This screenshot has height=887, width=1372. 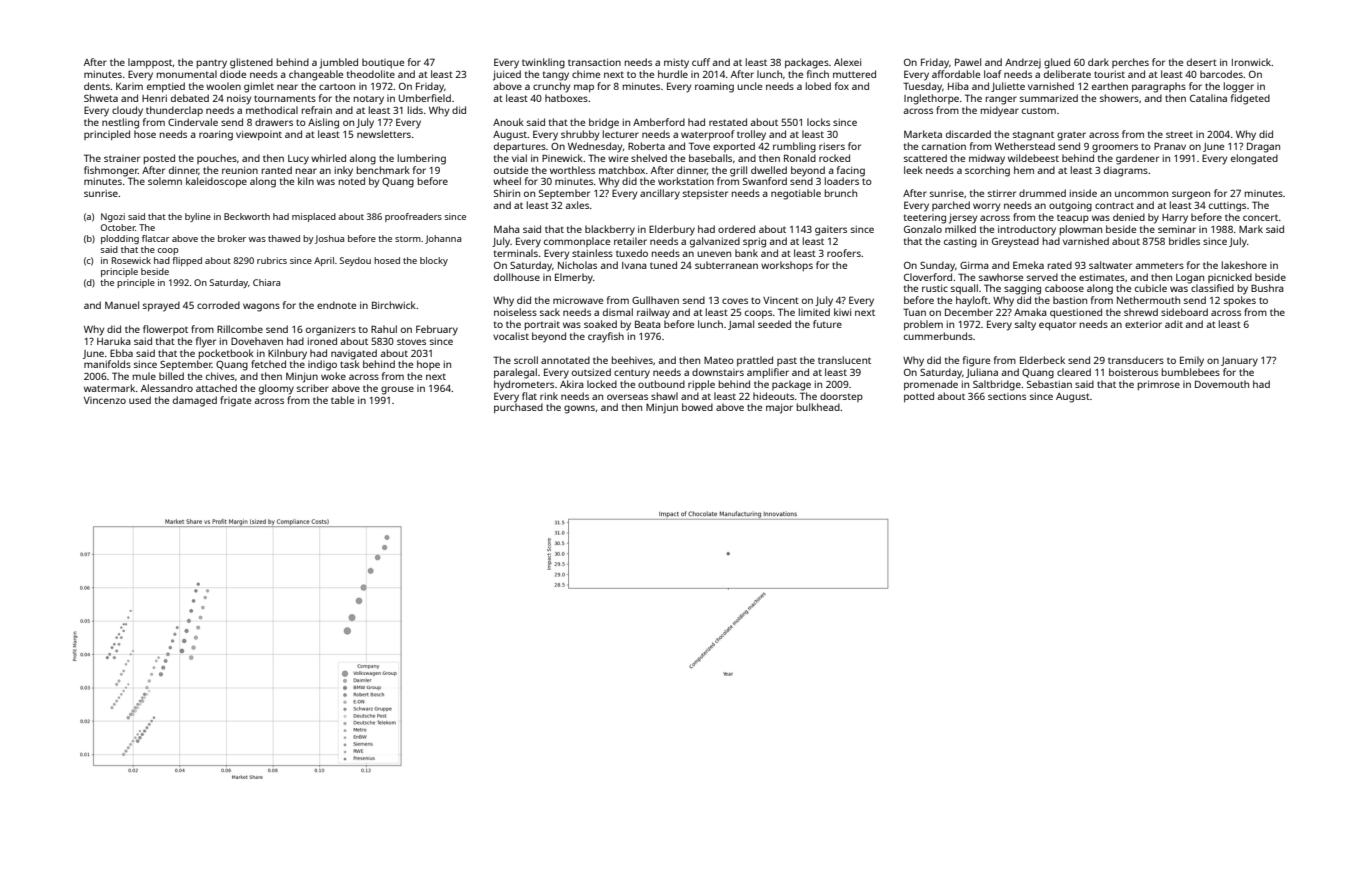 What do you see at coordinates (507, 229) in the screenshot?
I see `Maha` at bounding box center [507, 229].
